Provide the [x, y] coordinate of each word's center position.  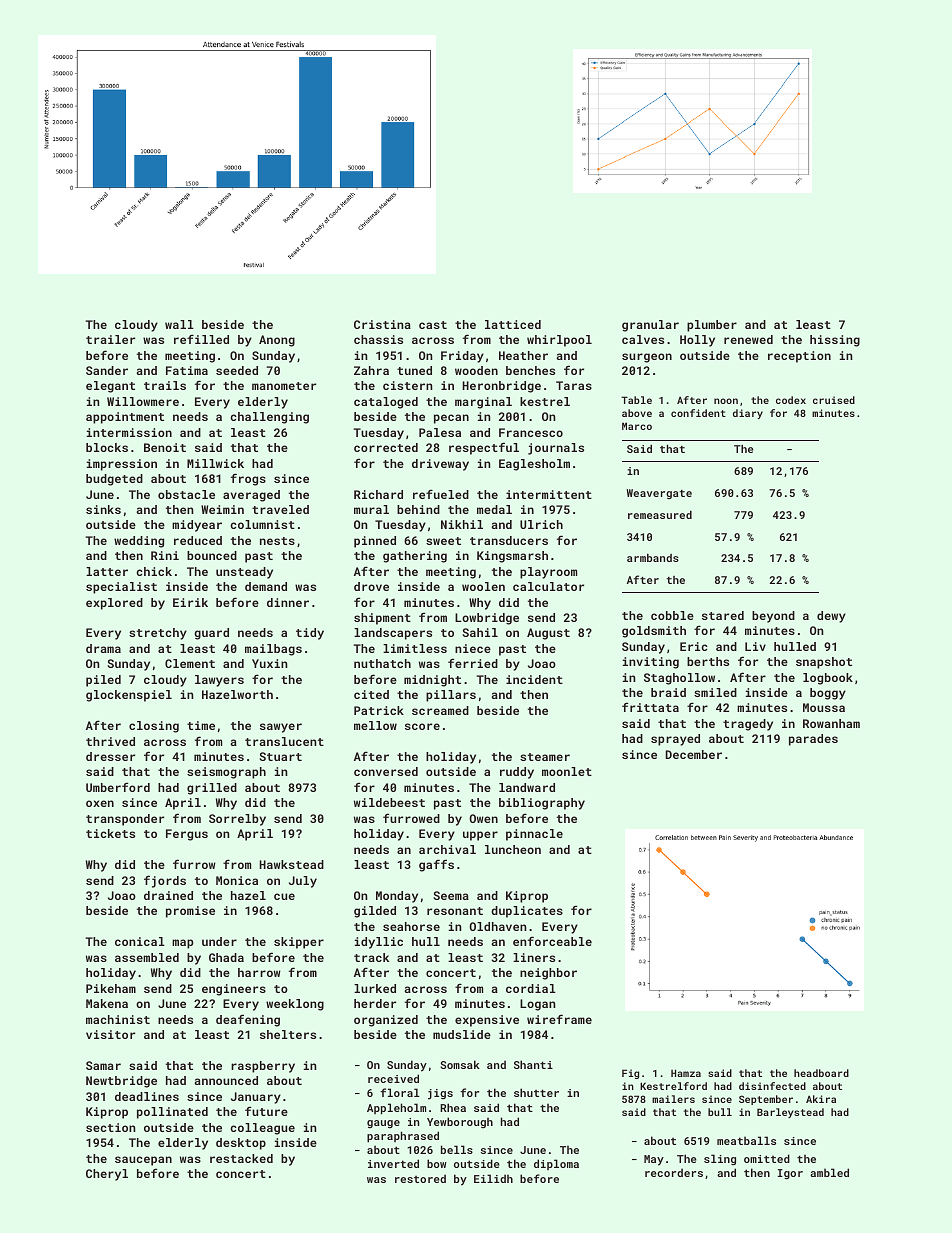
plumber [712, 326]
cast [433, 325]
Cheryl [107, 1175]
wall [179, 324]
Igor [790, 1174]
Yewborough [460, 1123]
